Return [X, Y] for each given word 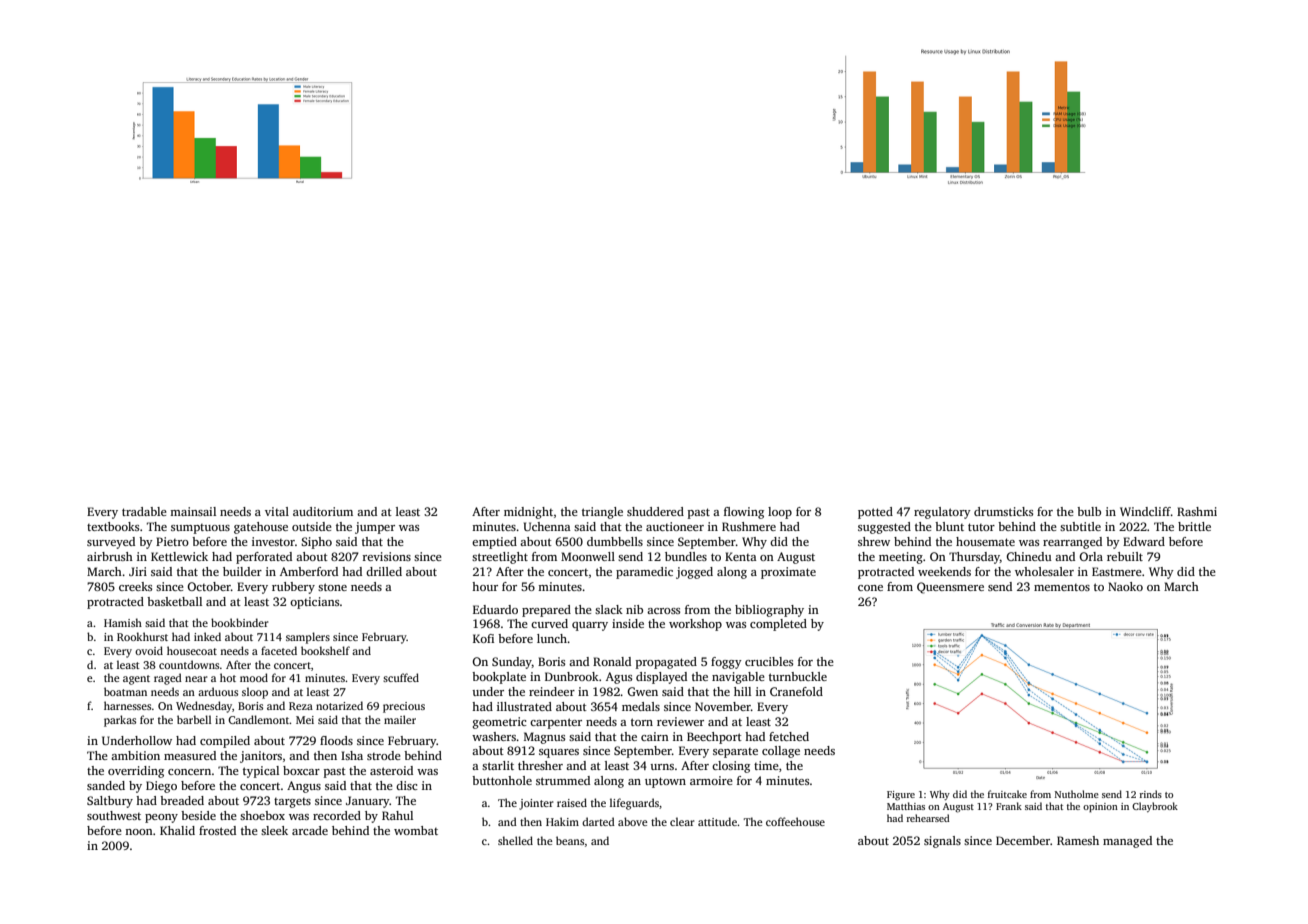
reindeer [552, 691]
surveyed [111, 543]
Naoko [1125, 586]
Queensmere [950, 588]
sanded [106, 785]
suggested [884, 528]
